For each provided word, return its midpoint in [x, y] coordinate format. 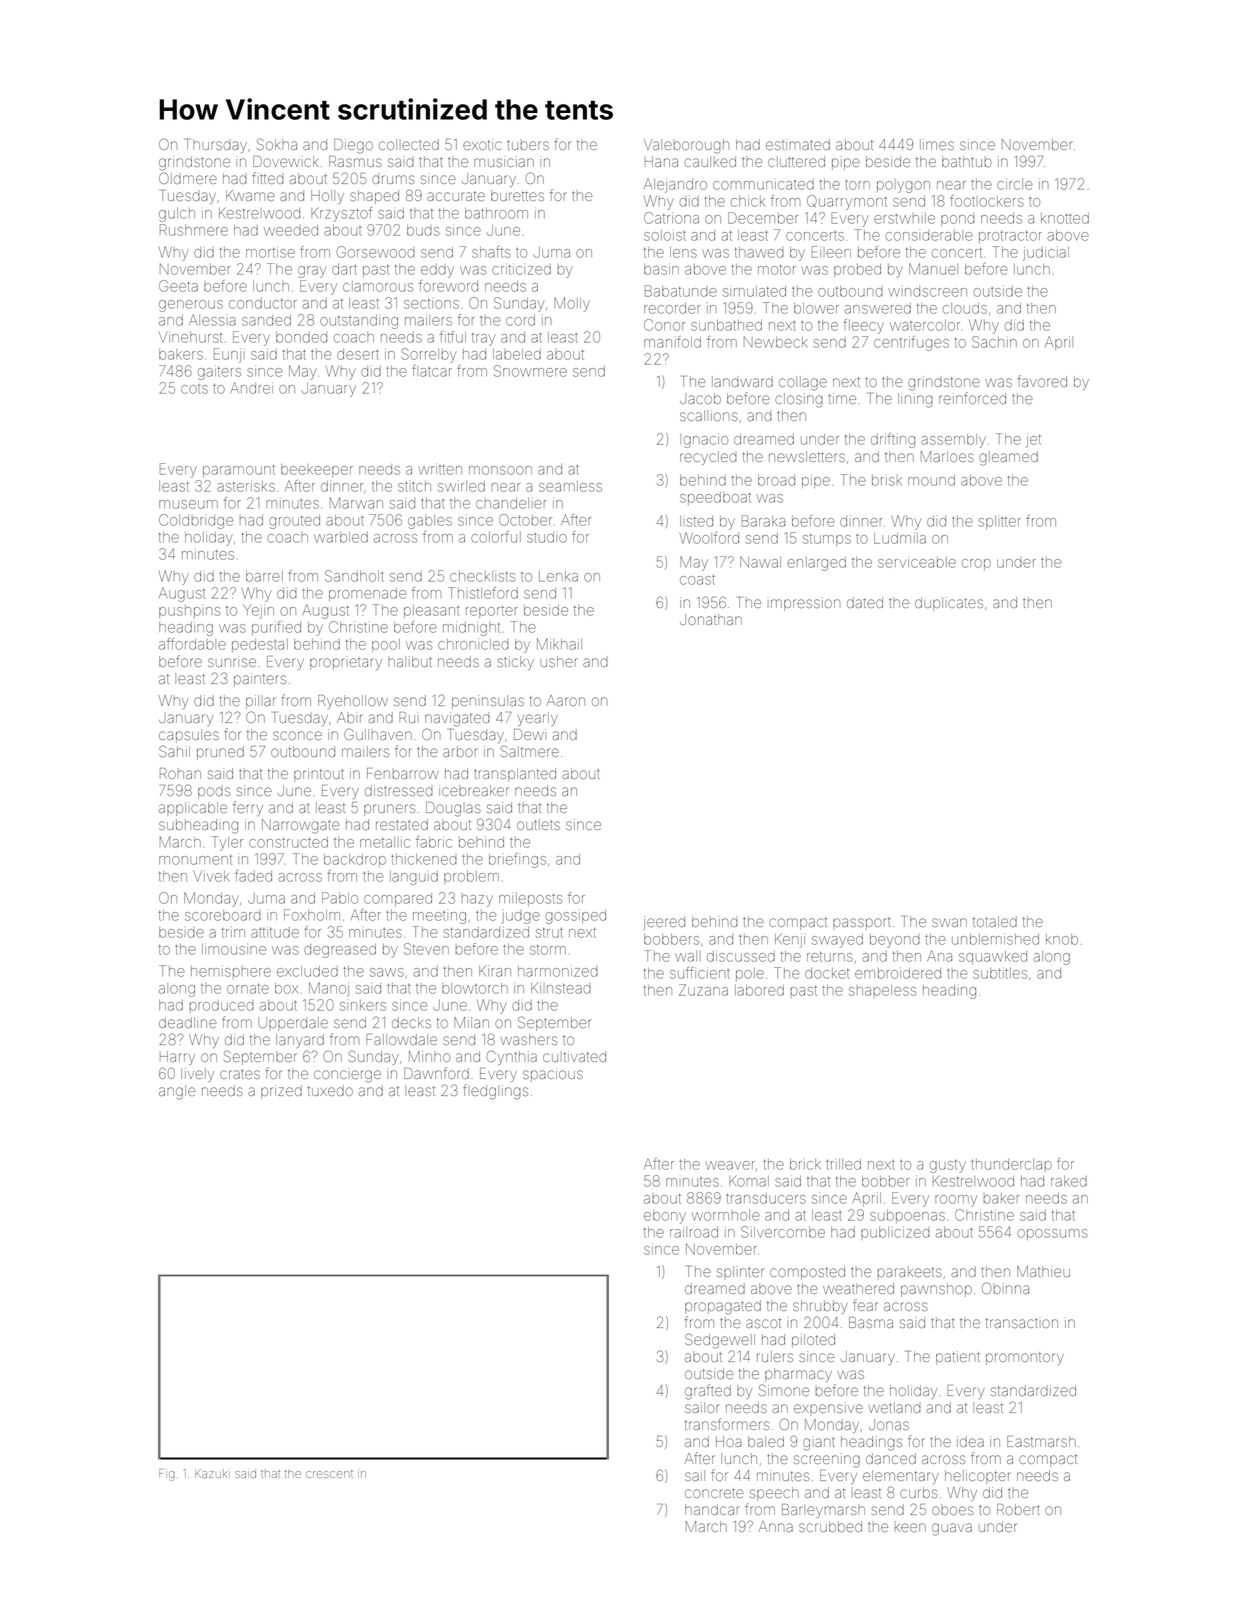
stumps [827, 540]
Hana [661, 161]
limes [937, 144]
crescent [329, 1474]
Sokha [277, 144]
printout [319, 775]
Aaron [566, 700]
